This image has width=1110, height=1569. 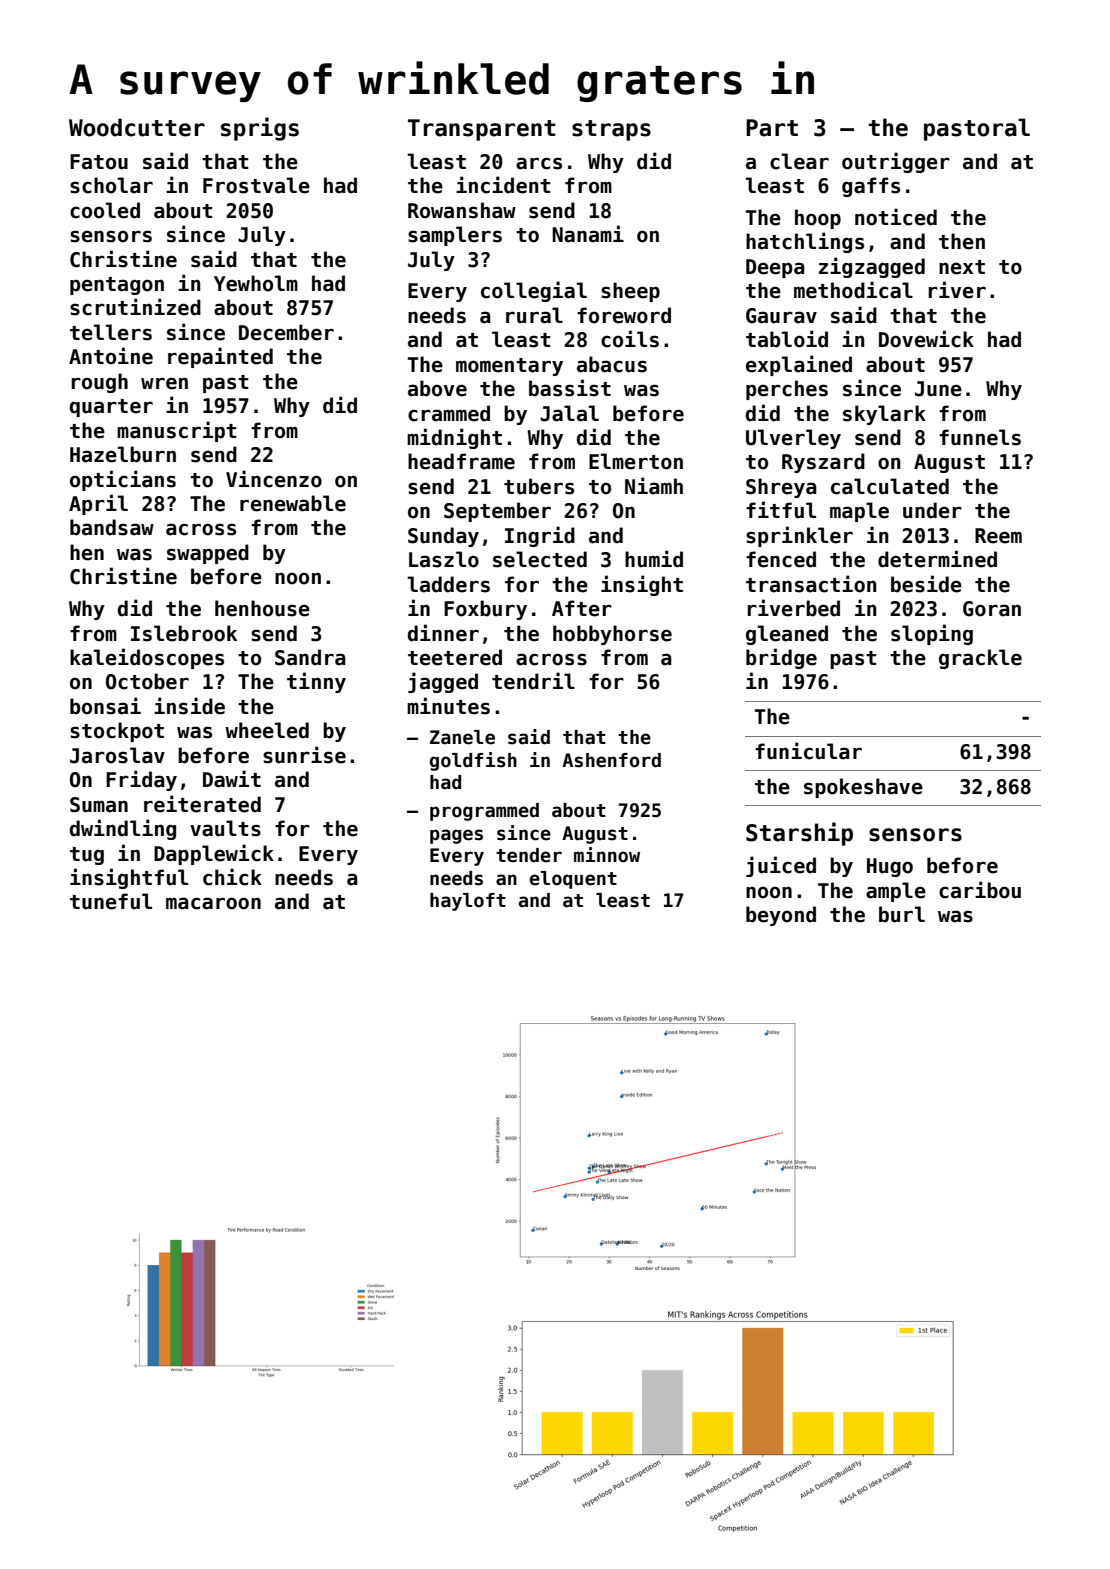 I want to click on spokeshave, so click(x=863, y=788).
